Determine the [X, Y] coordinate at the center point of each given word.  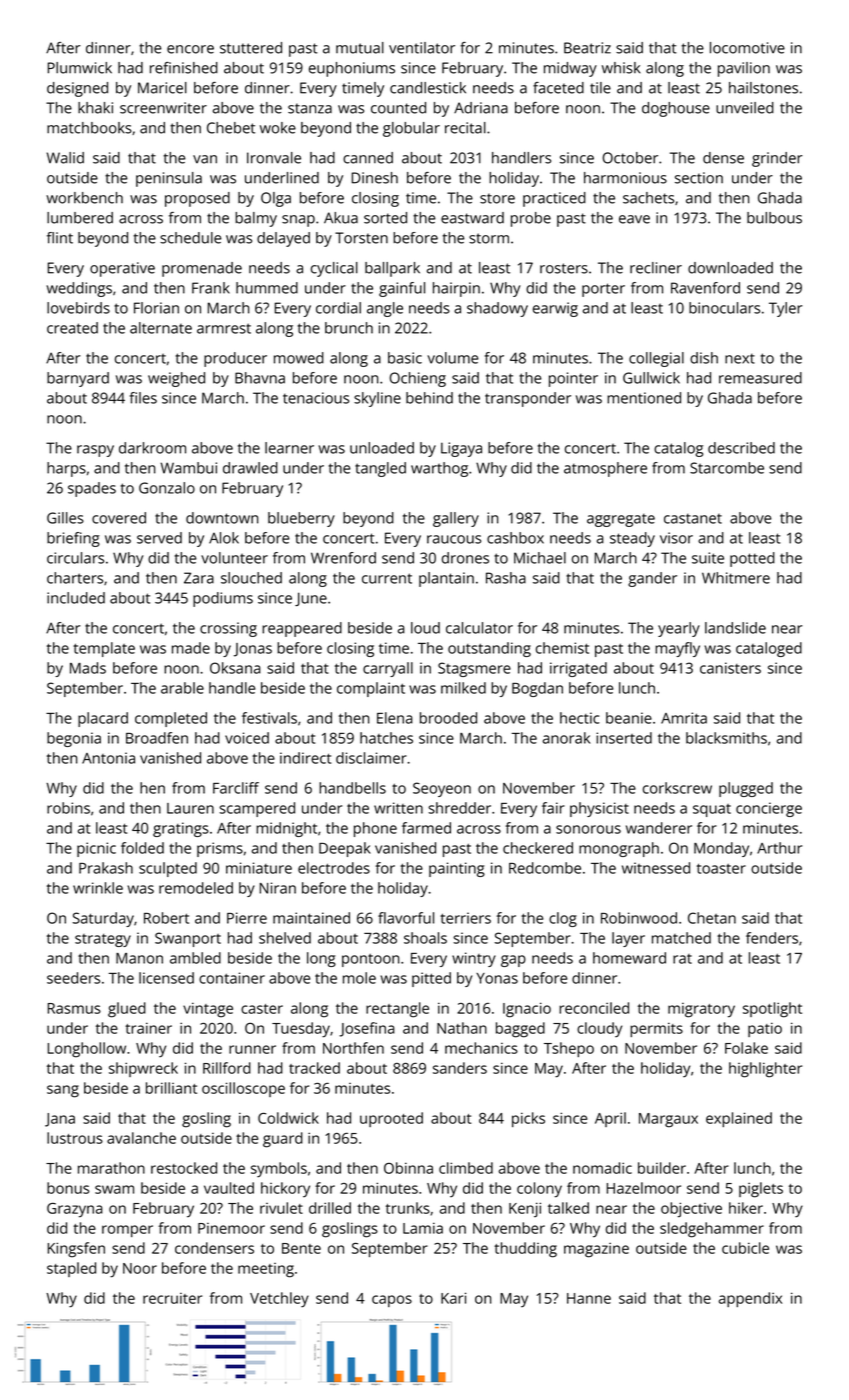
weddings [79, 289]
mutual [360, 48]
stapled [71, 1269]
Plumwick [80, 68]
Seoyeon [442, 789]
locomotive [747, 48]
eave [634, 219]
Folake [746, 1048]
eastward [472, 218]
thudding [525, 1250]
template [104, 649]
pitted [431, 979]
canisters [730, 668]
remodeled [196, 888]
